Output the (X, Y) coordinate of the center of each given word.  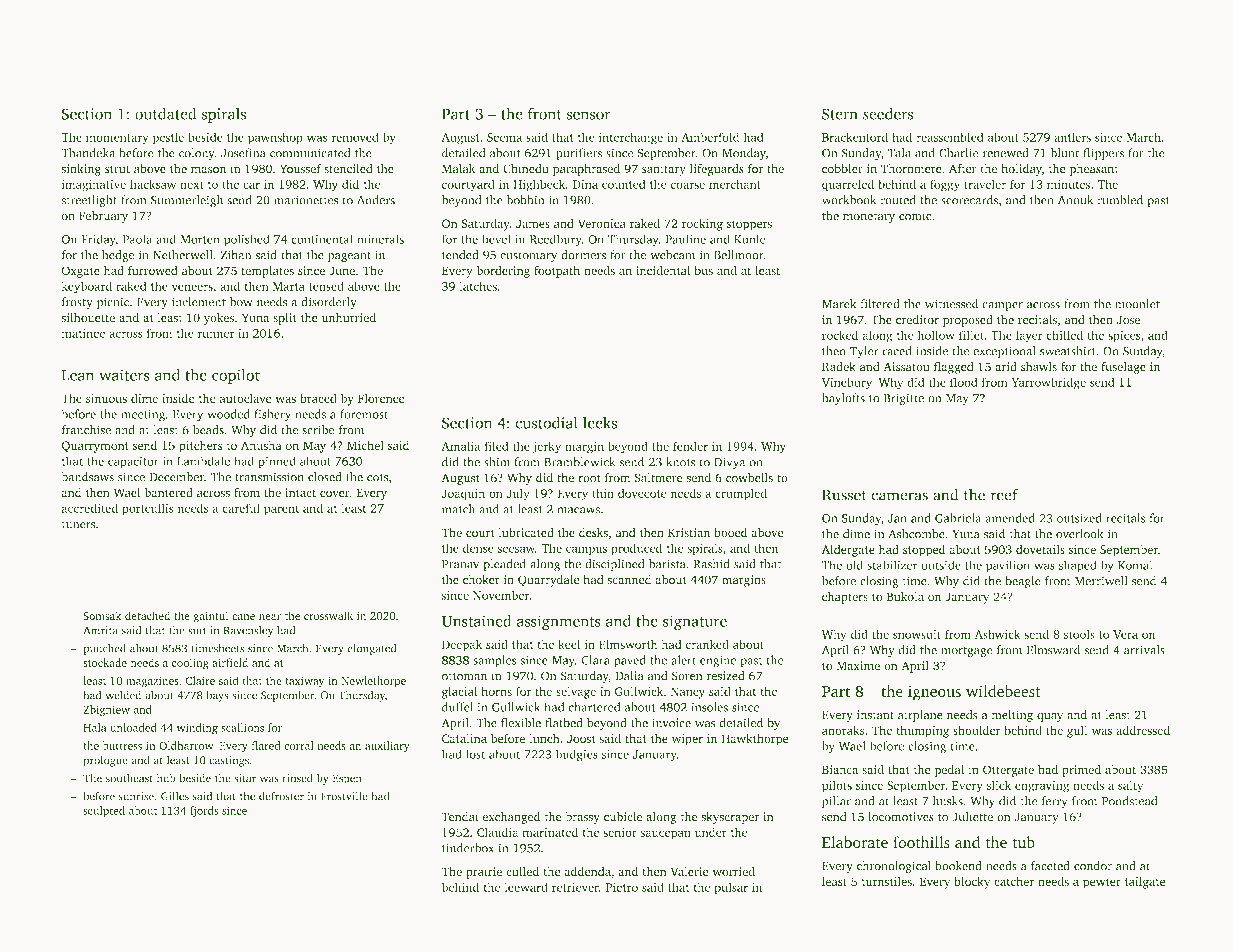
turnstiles (886, 881)
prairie (484, 873)
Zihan (236, 255)
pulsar (731, 888)
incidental (663, 270)
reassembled (950, 137)
